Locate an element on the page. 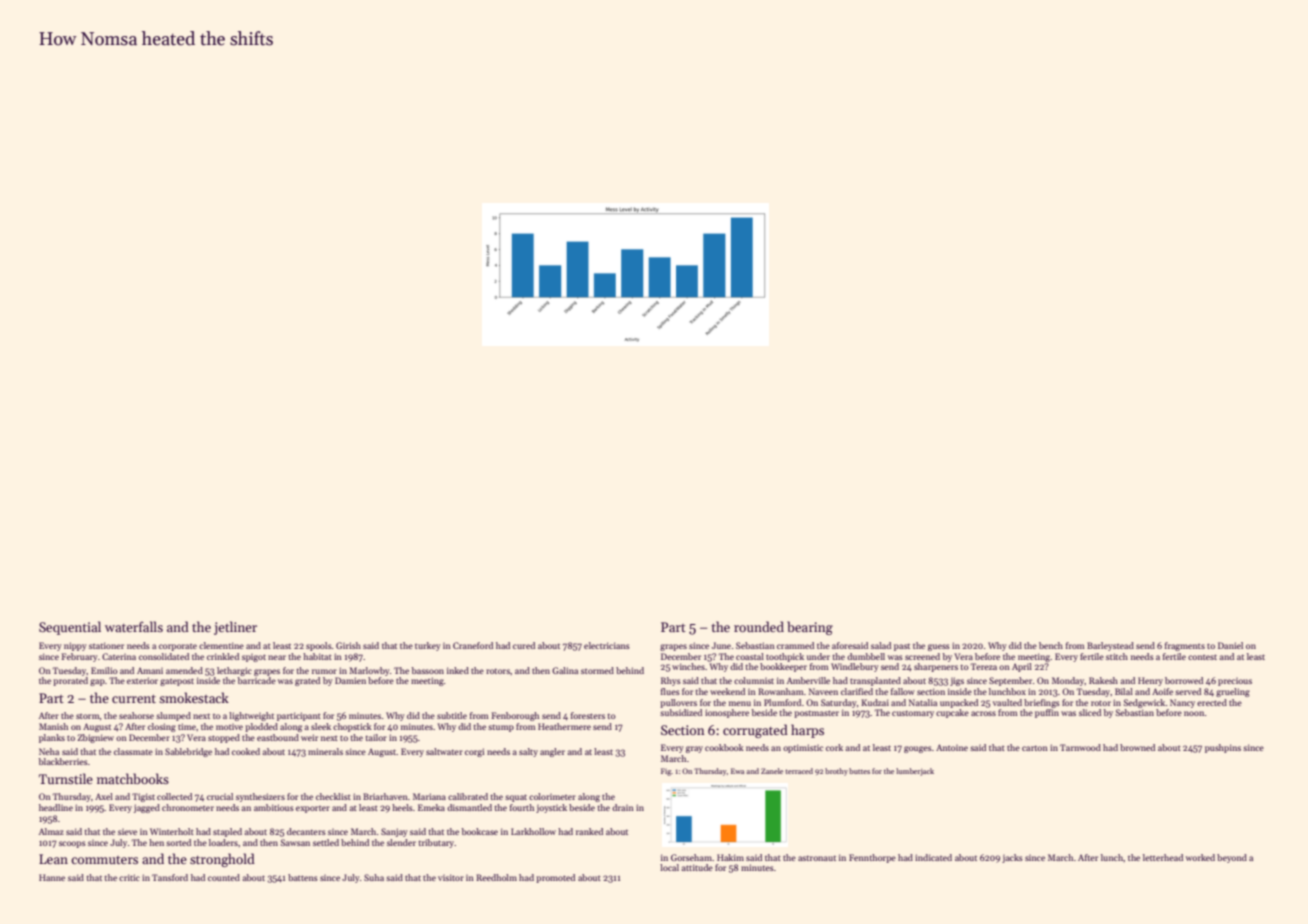 The height and width of the page is (924, 1308). Turnstile is located at coordinates (66, 778).
